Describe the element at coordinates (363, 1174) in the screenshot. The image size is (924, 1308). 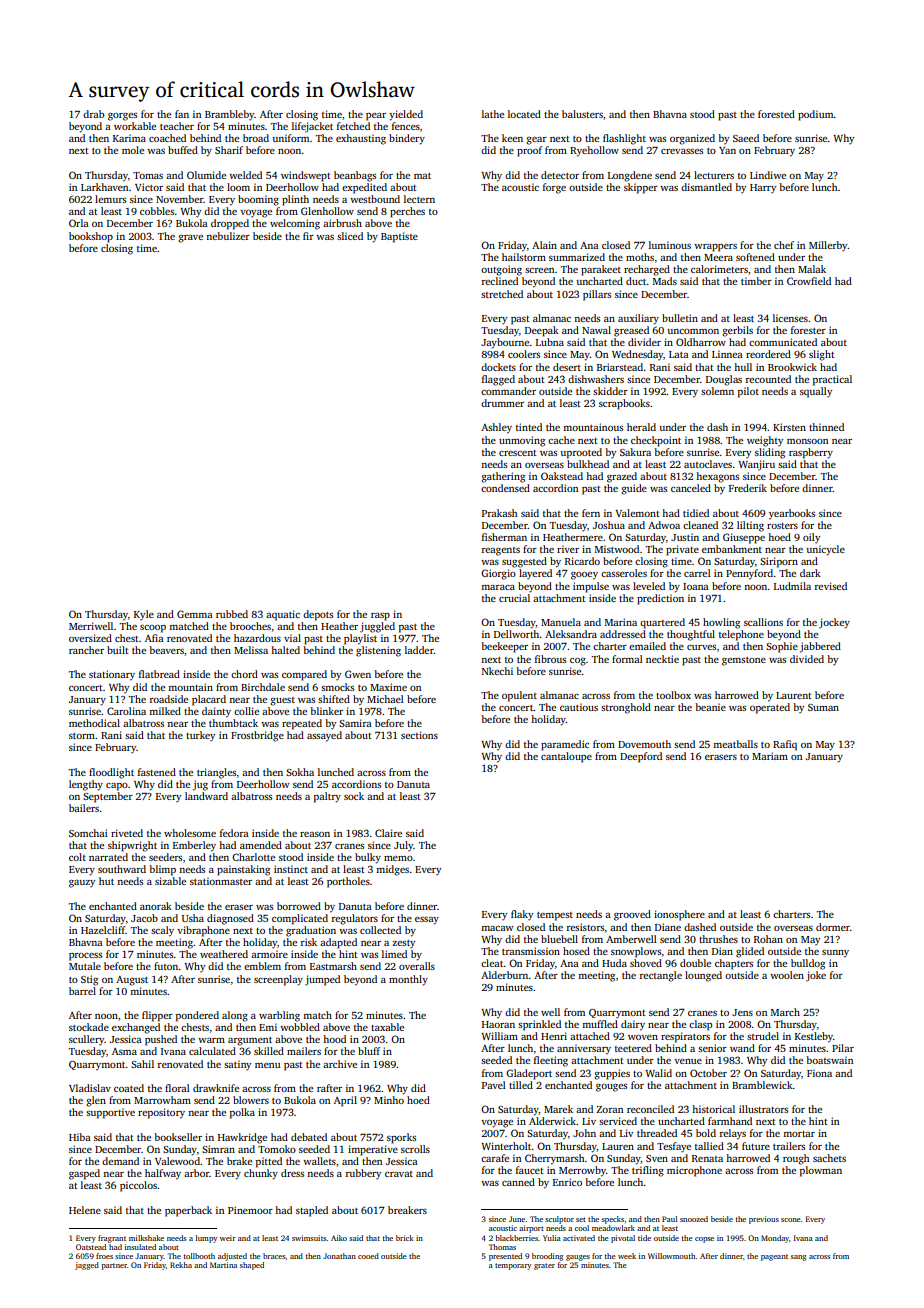
I see `rubbery` at that location.
